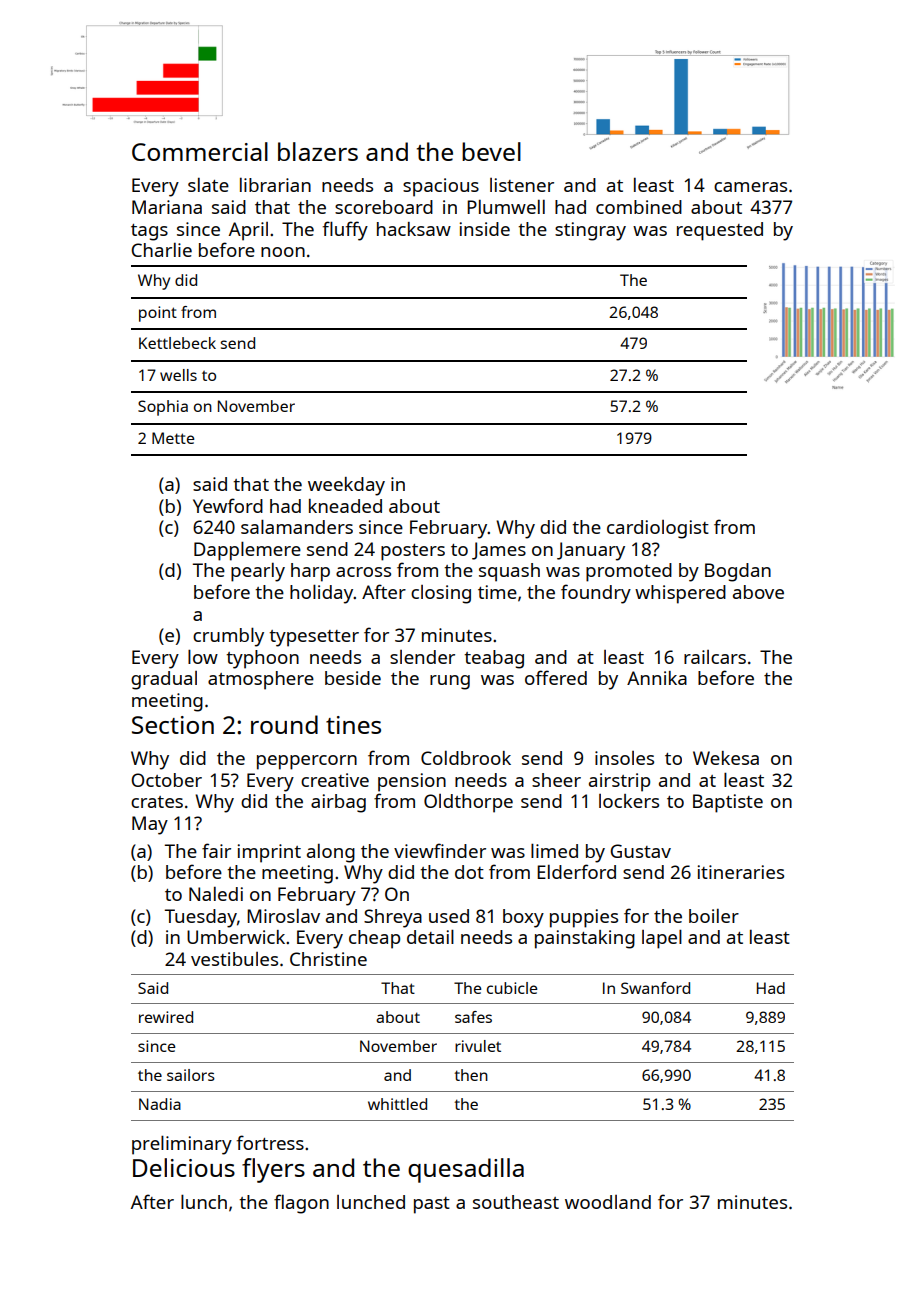  I want to click on Wekesa, so click(726, 758).
